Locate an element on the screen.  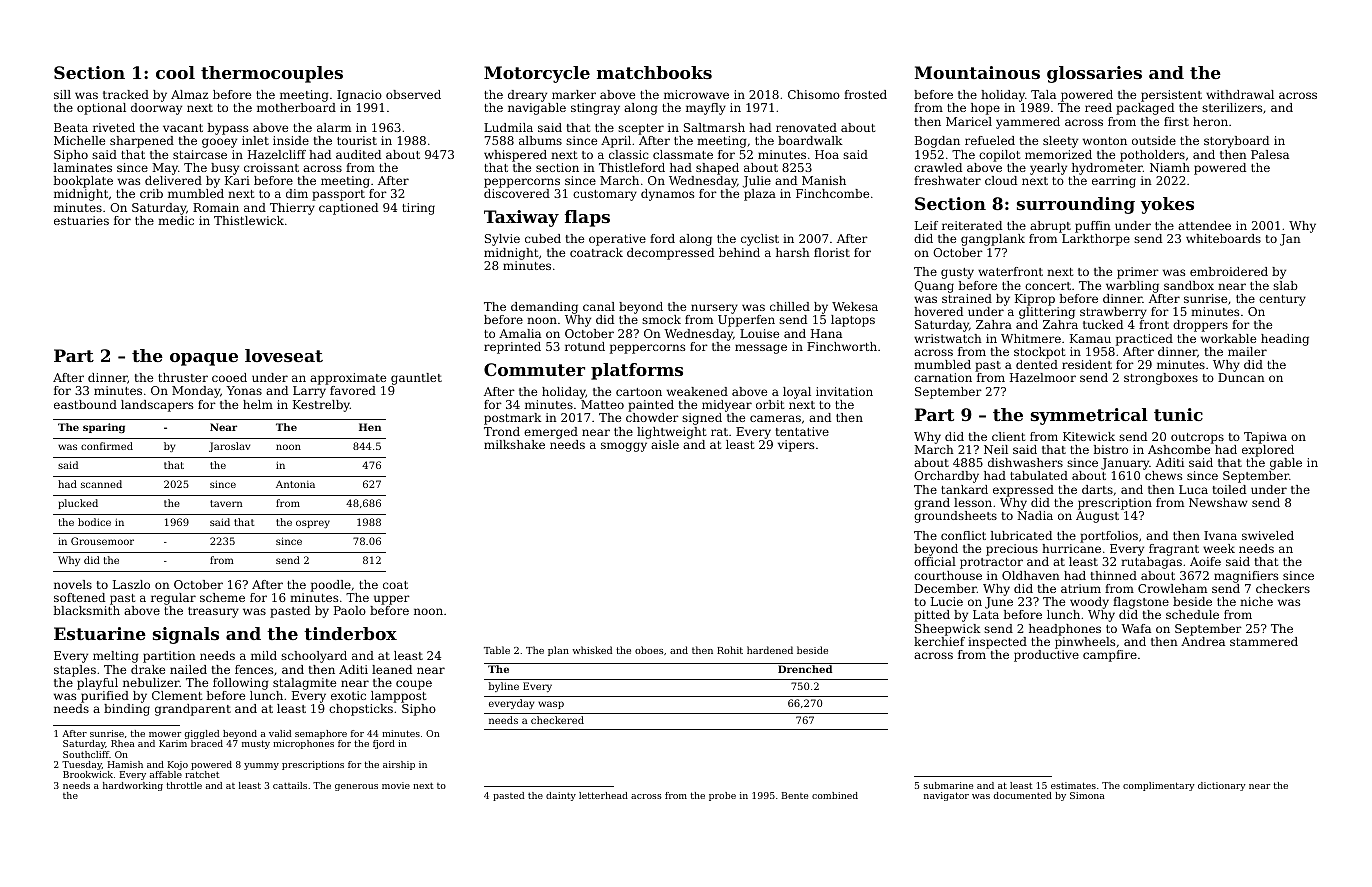
Bente is located at coordinates (795, 795).
